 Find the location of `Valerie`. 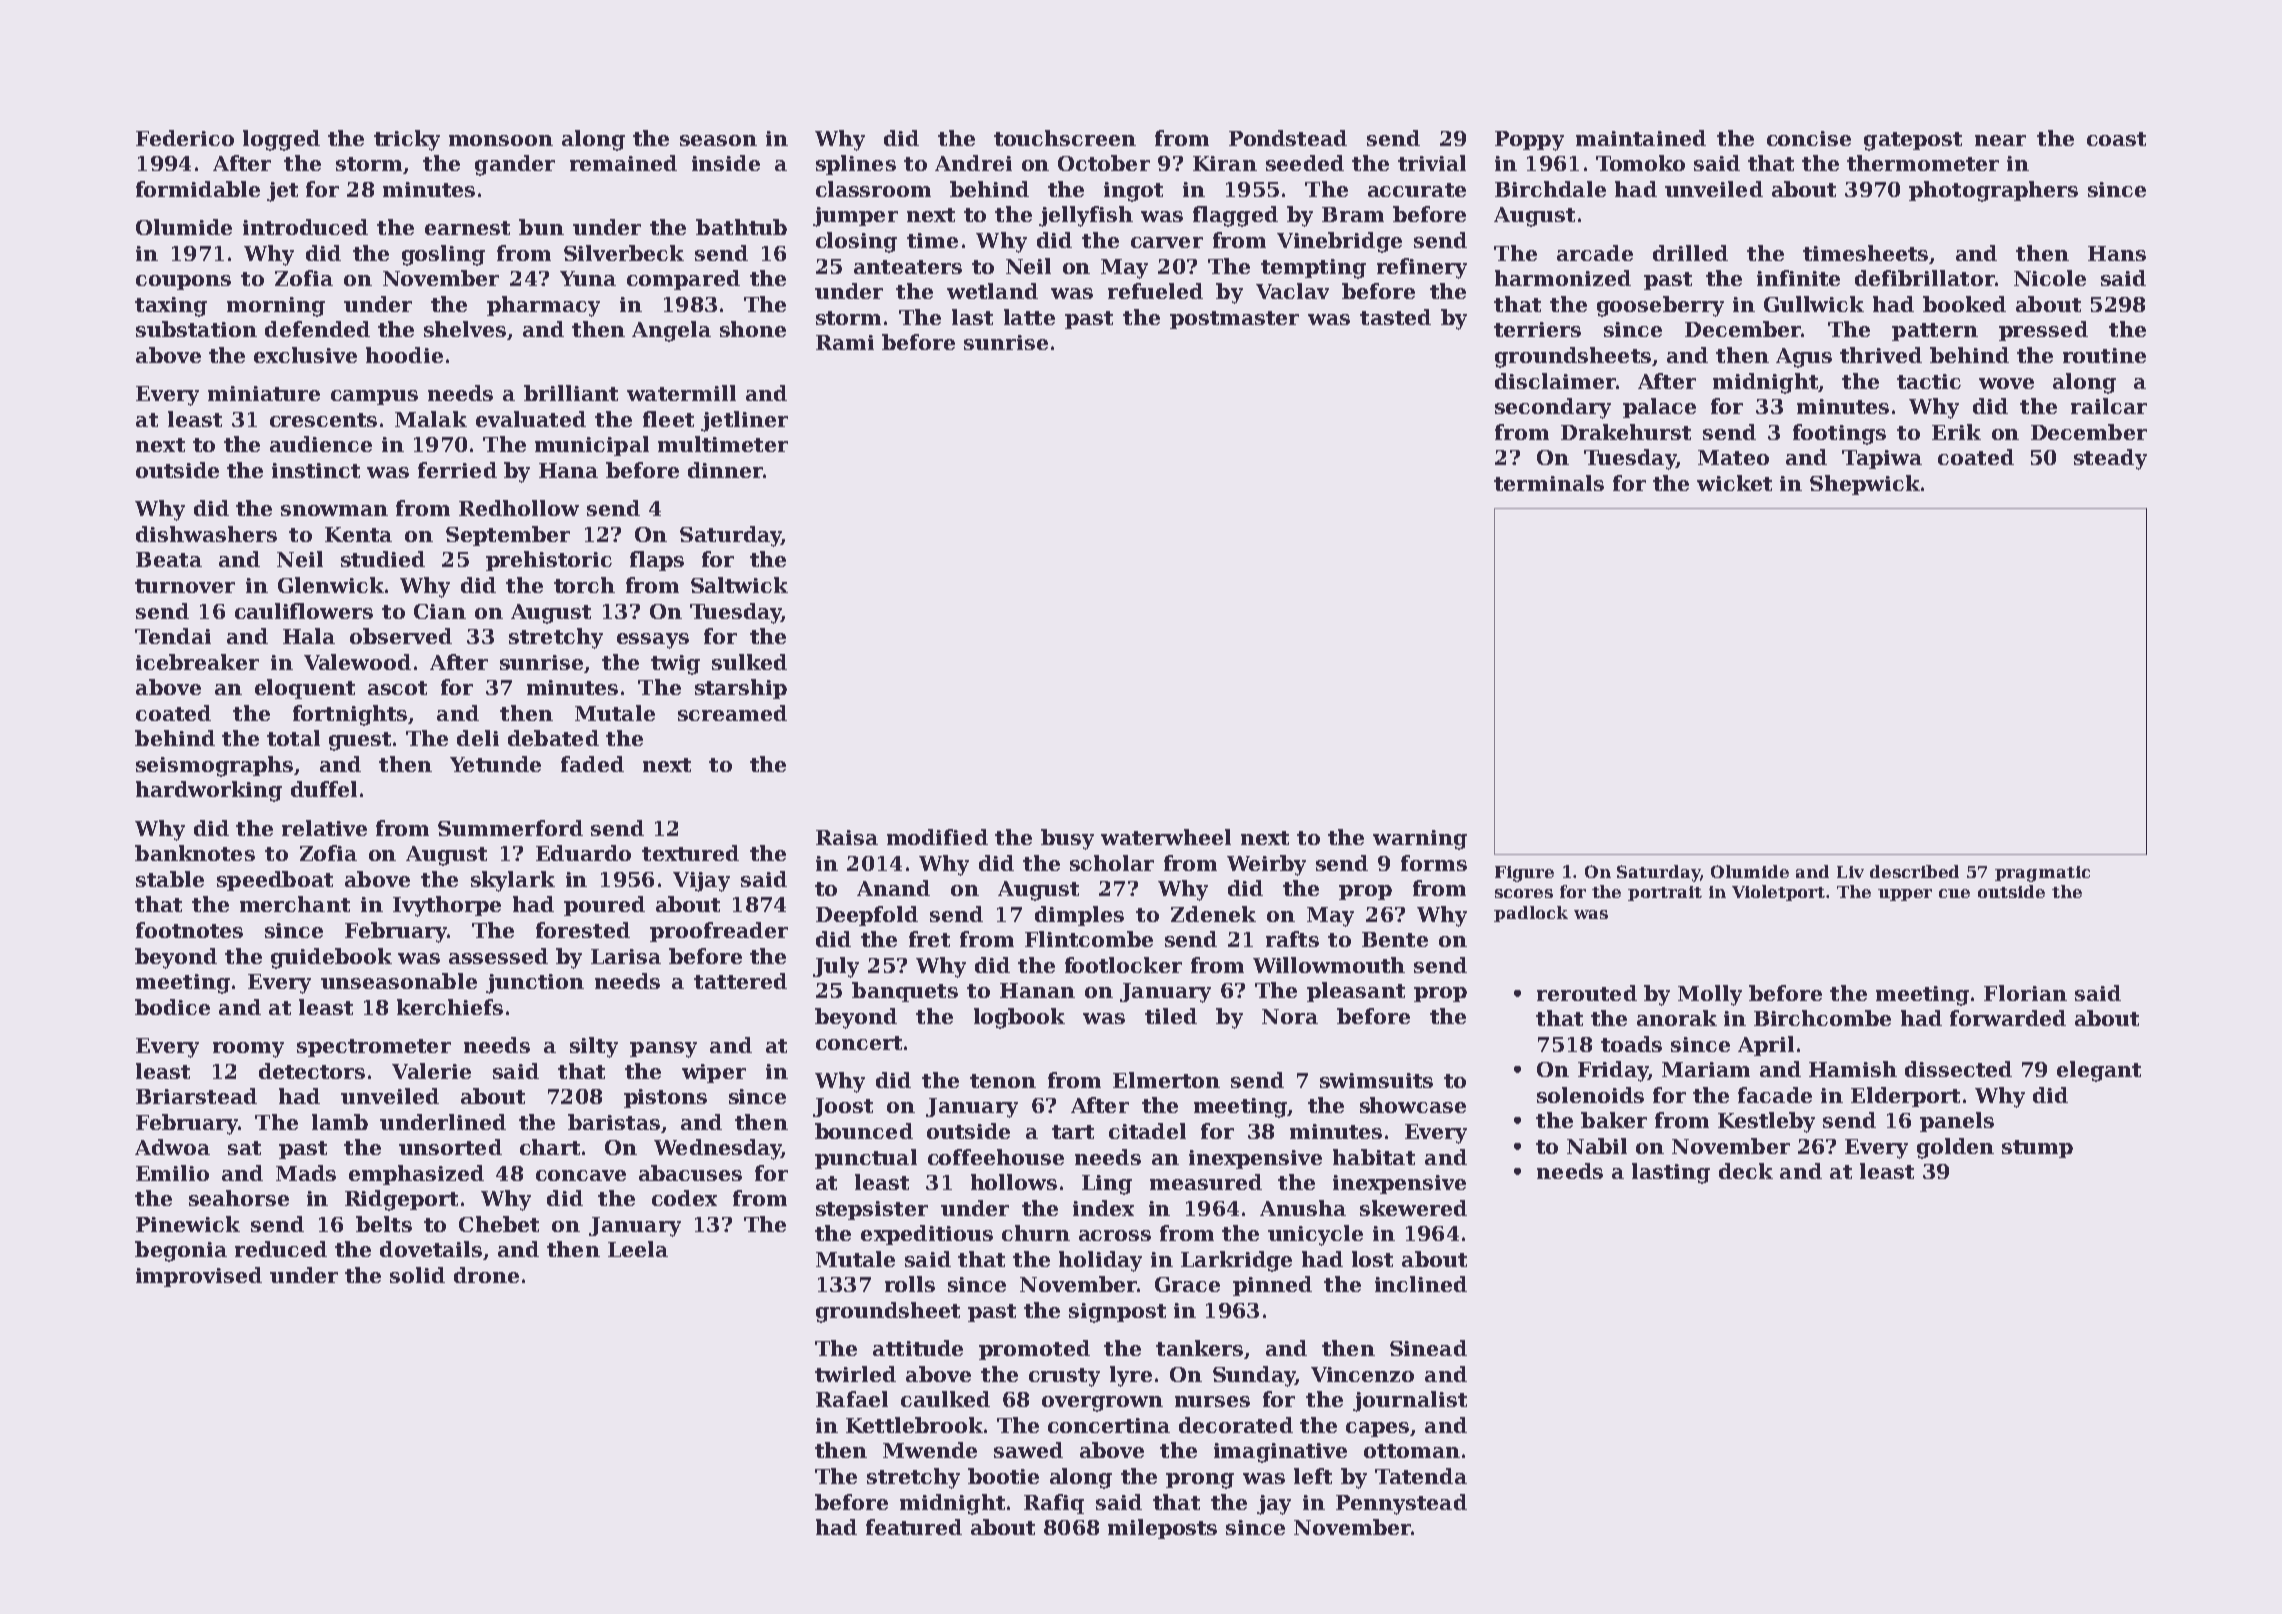

Valerie is located at coordinates (431, 1071).
